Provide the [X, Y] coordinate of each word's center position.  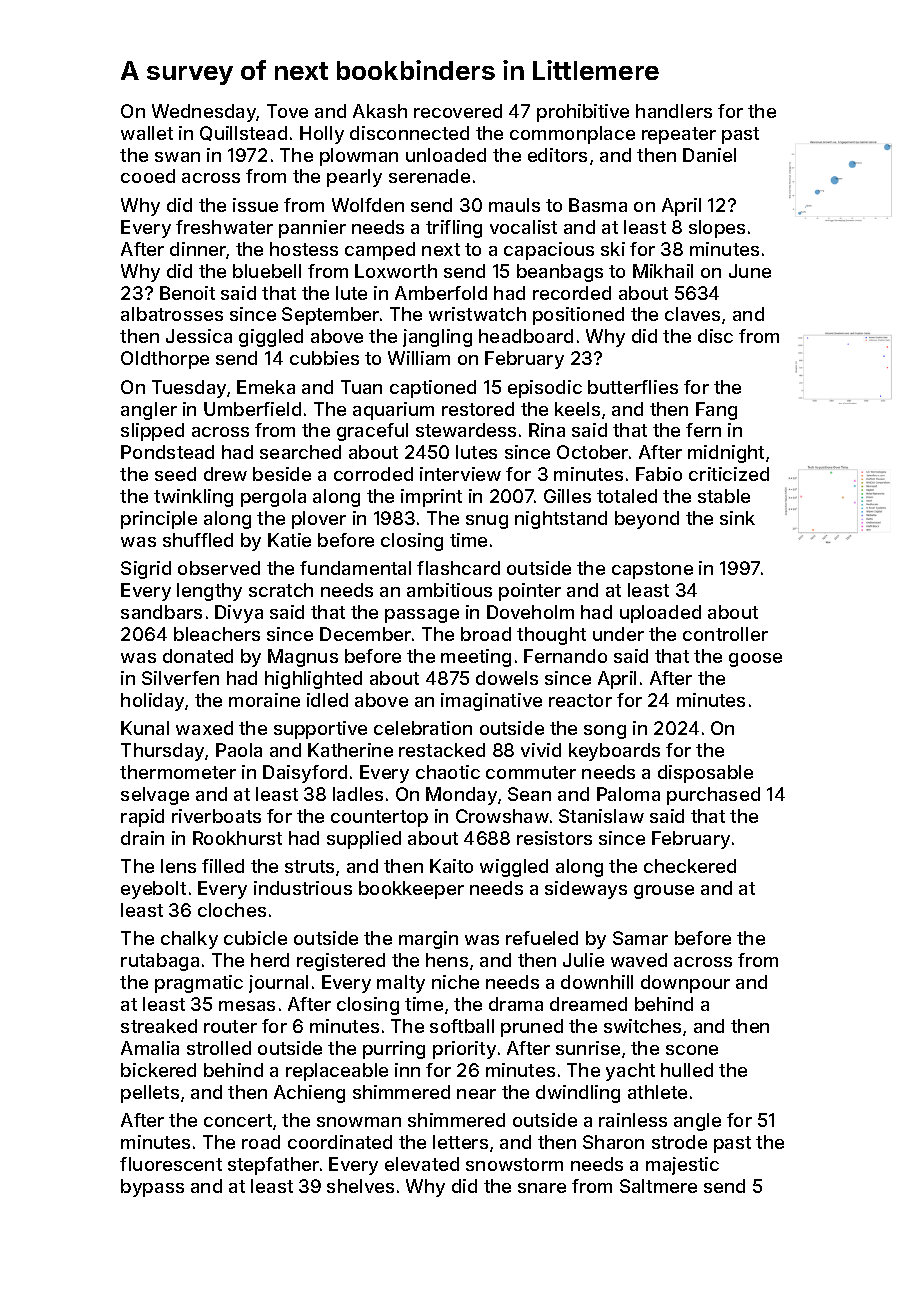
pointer [530, 592]
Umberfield [252, 409]
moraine [264, 700]
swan [177, 157]
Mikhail [663, 271]
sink [737, 518]
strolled [219, 1048]
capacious [549, 251]
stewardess [466, 430]
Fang [716, 411]
